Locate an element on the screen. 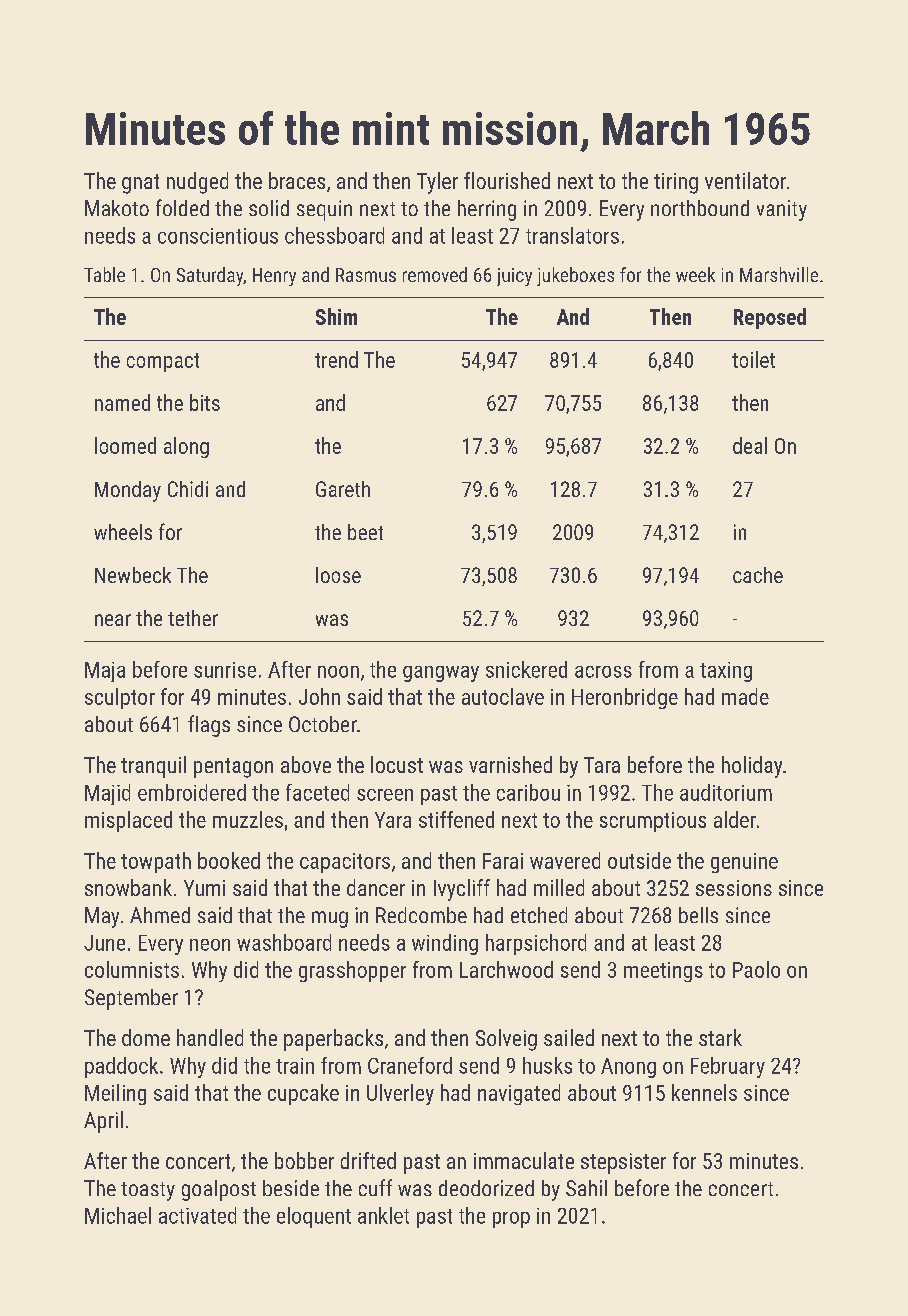 Image resolution: width=908 pixels, height=1316 pixels. goalpost is located at coordinates (219, 1190).
